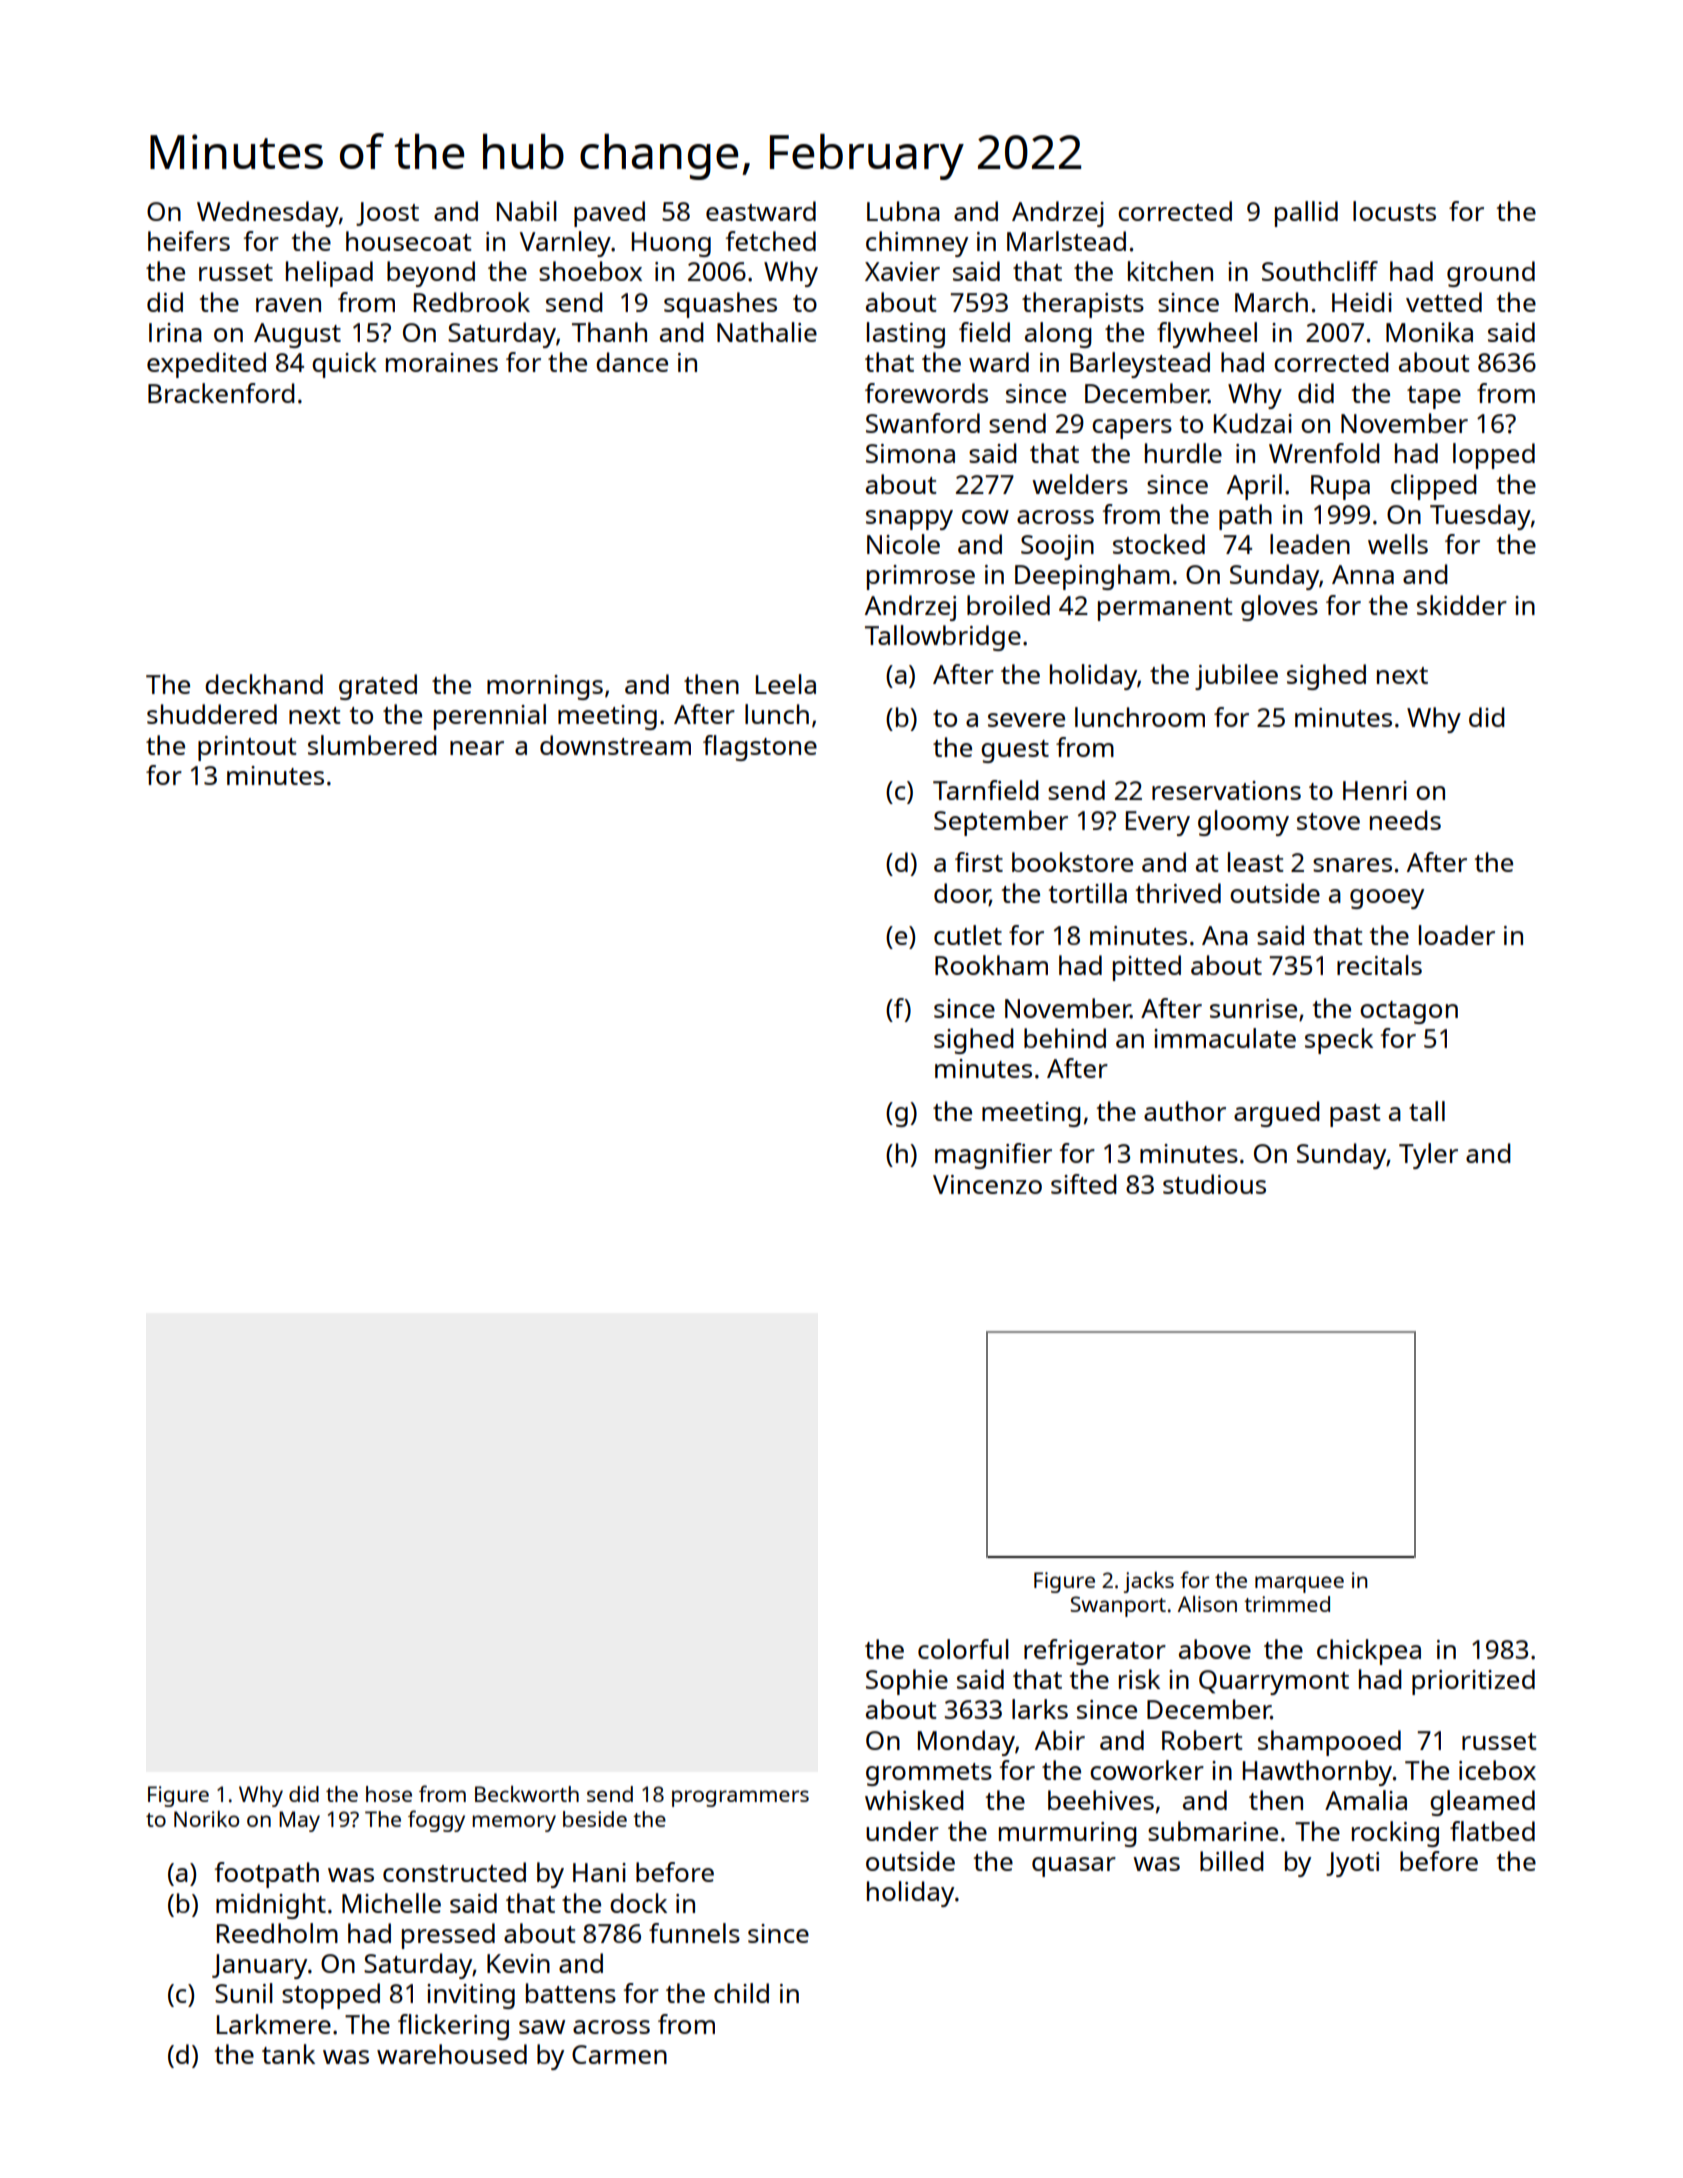  I want to click on Rookham, so click(991, 965).
